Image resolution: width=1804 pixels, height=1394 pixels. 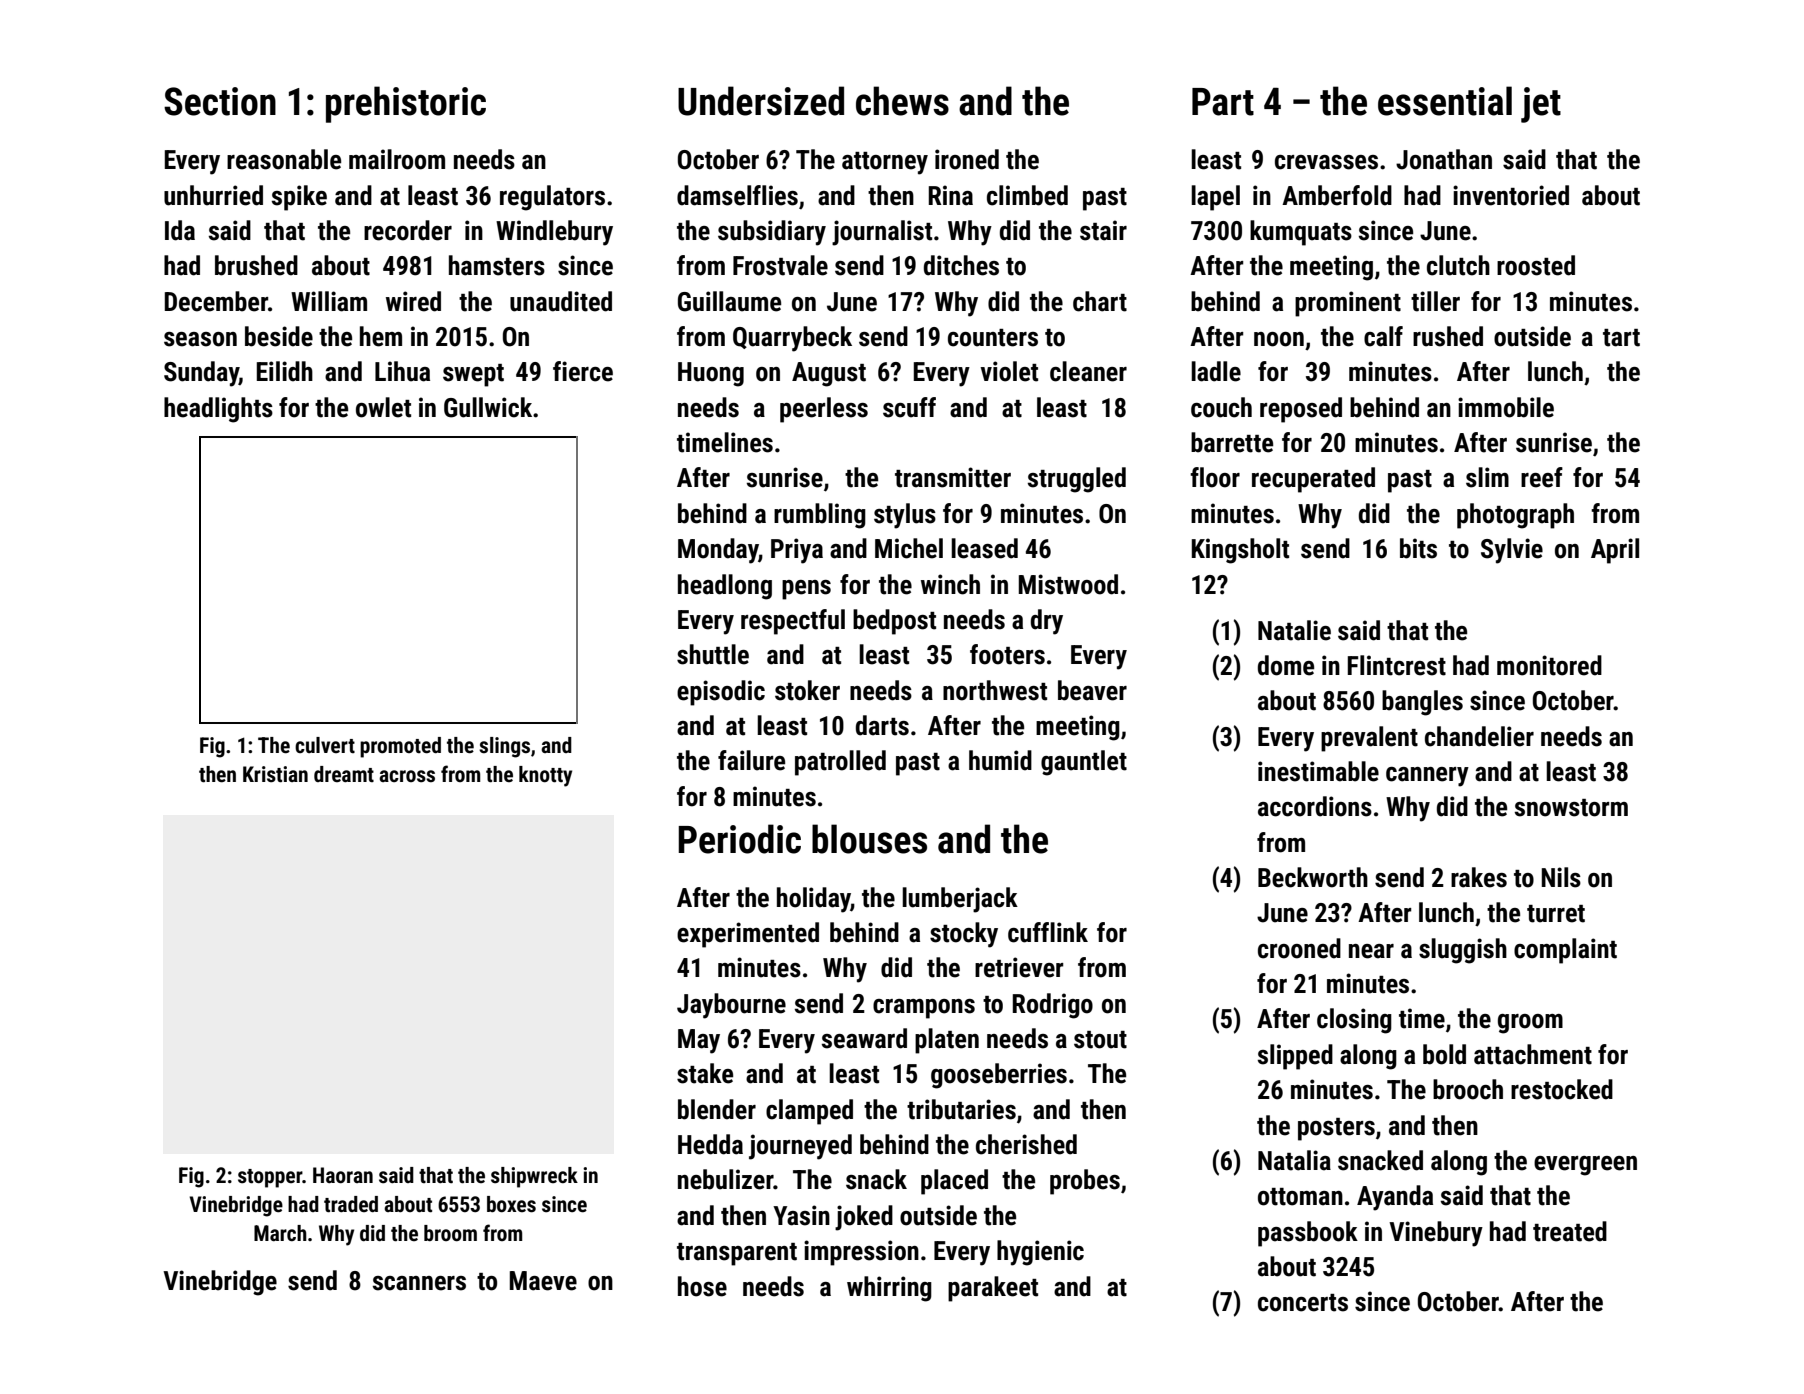 I want to click on rumbling, so click(x=820, y=516).
